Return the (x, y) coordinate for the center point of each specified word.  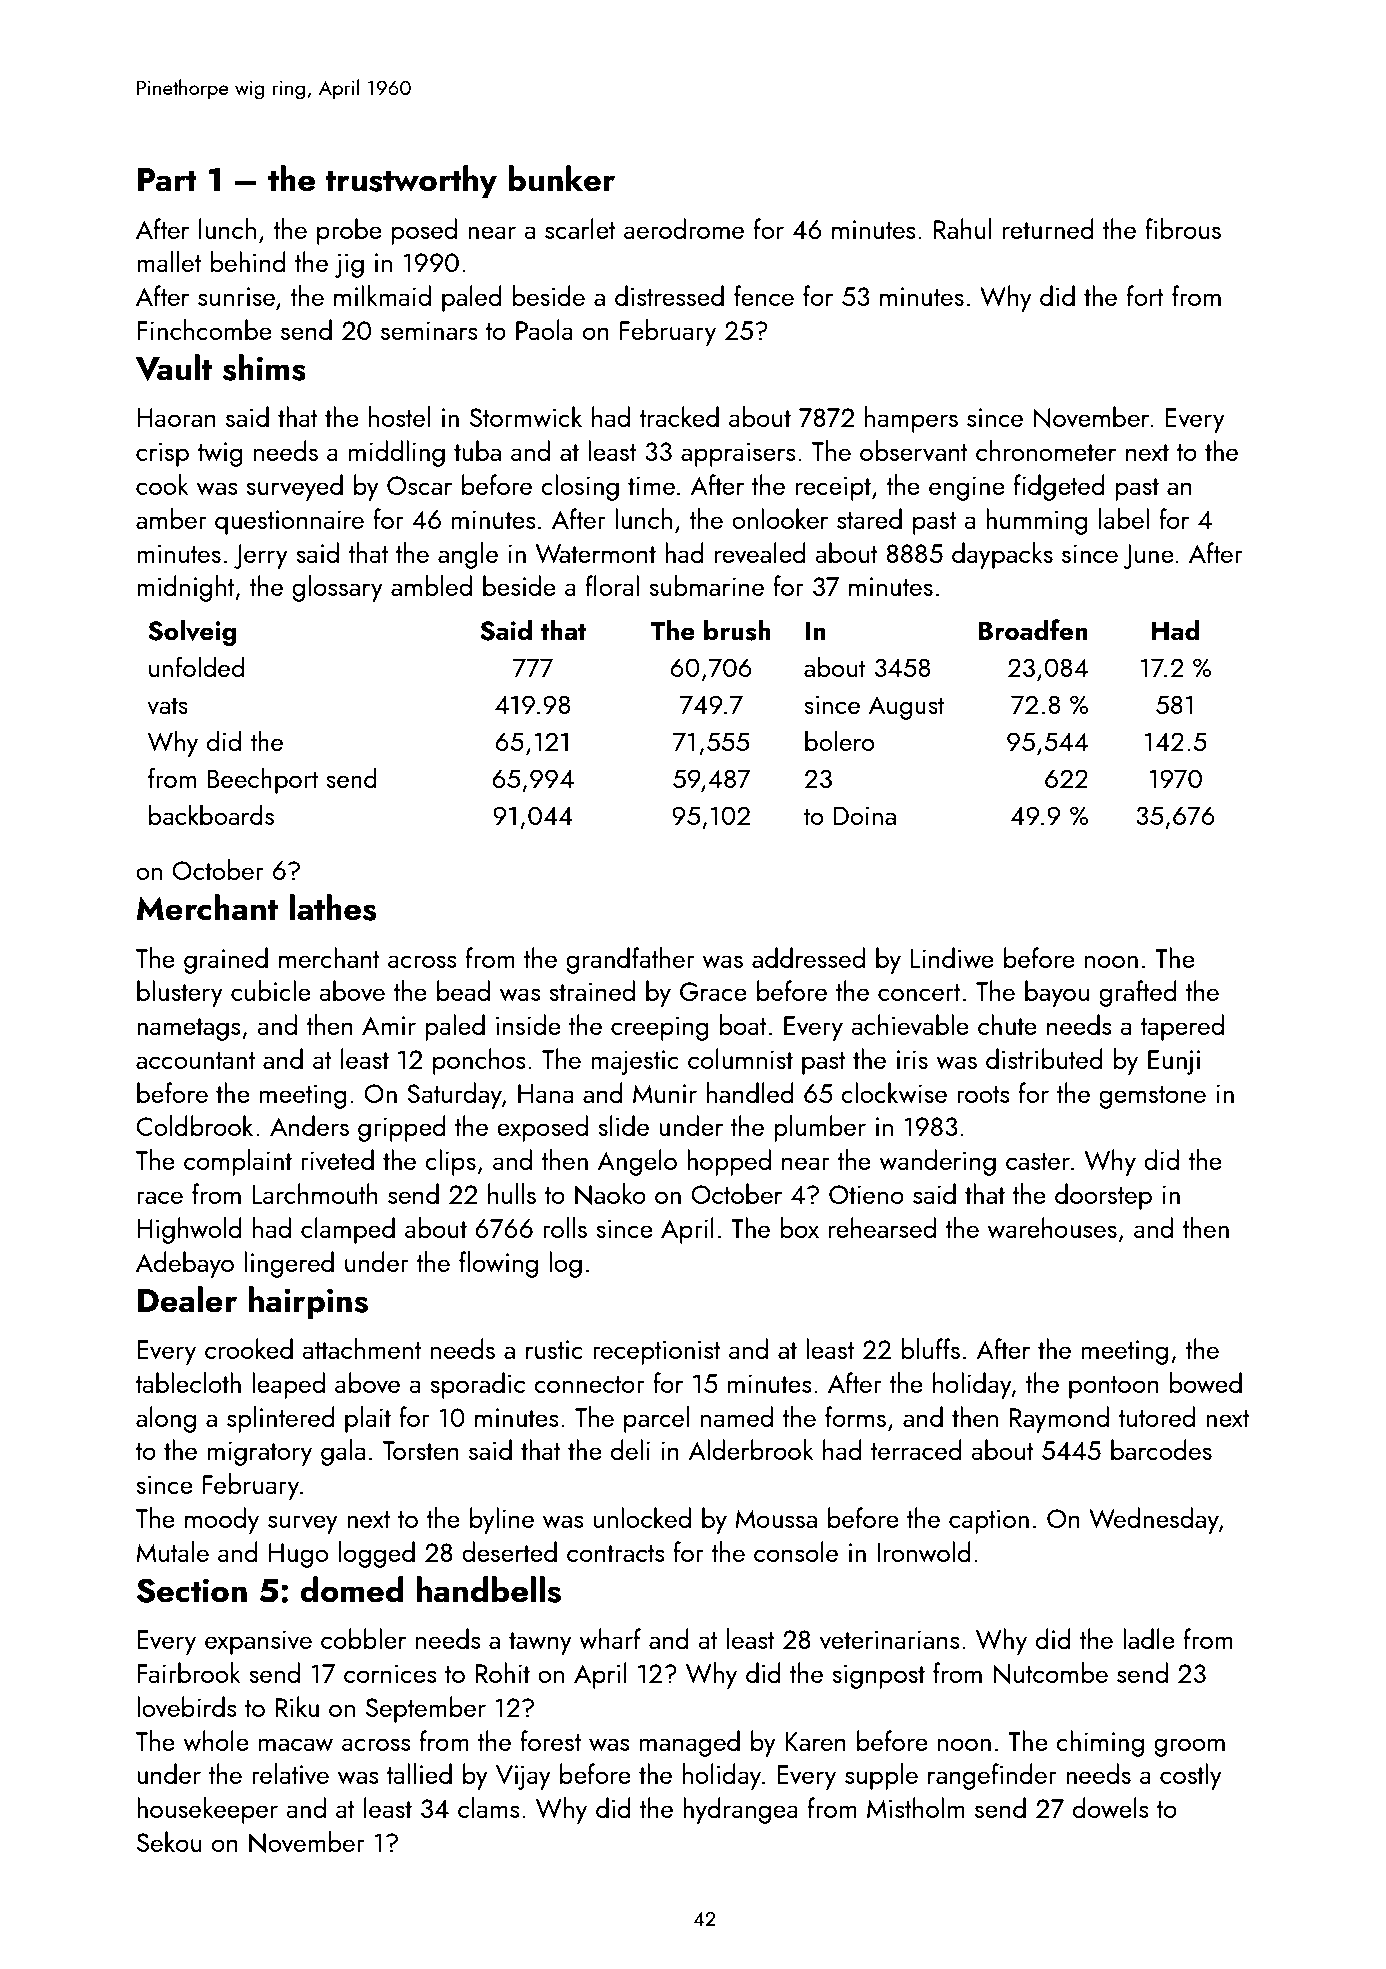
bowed (1205, 1383)
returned (1048, 228)
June (1149, 556)
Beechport (263, 780)
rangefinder (992, 1776)
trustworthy (411, 181)
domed (352, 1589)
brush (737, 630)
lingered (289, 1264)
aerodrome (684, 228)
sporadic (477, 1385)
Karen (815, 1741)
